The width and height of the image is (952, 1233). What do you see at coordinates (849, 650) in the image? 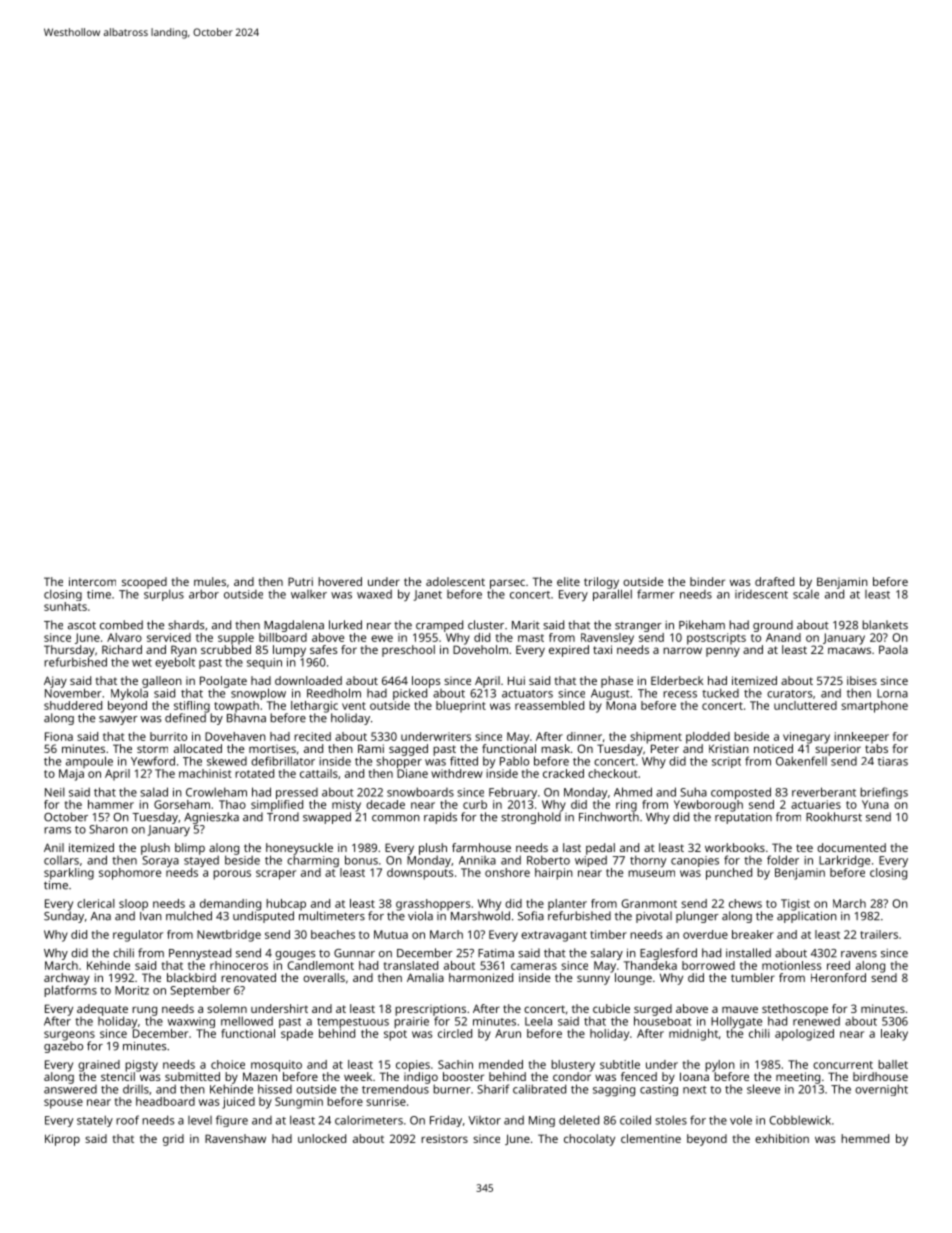
I see `macaws` at bounding box center [849, 650].
